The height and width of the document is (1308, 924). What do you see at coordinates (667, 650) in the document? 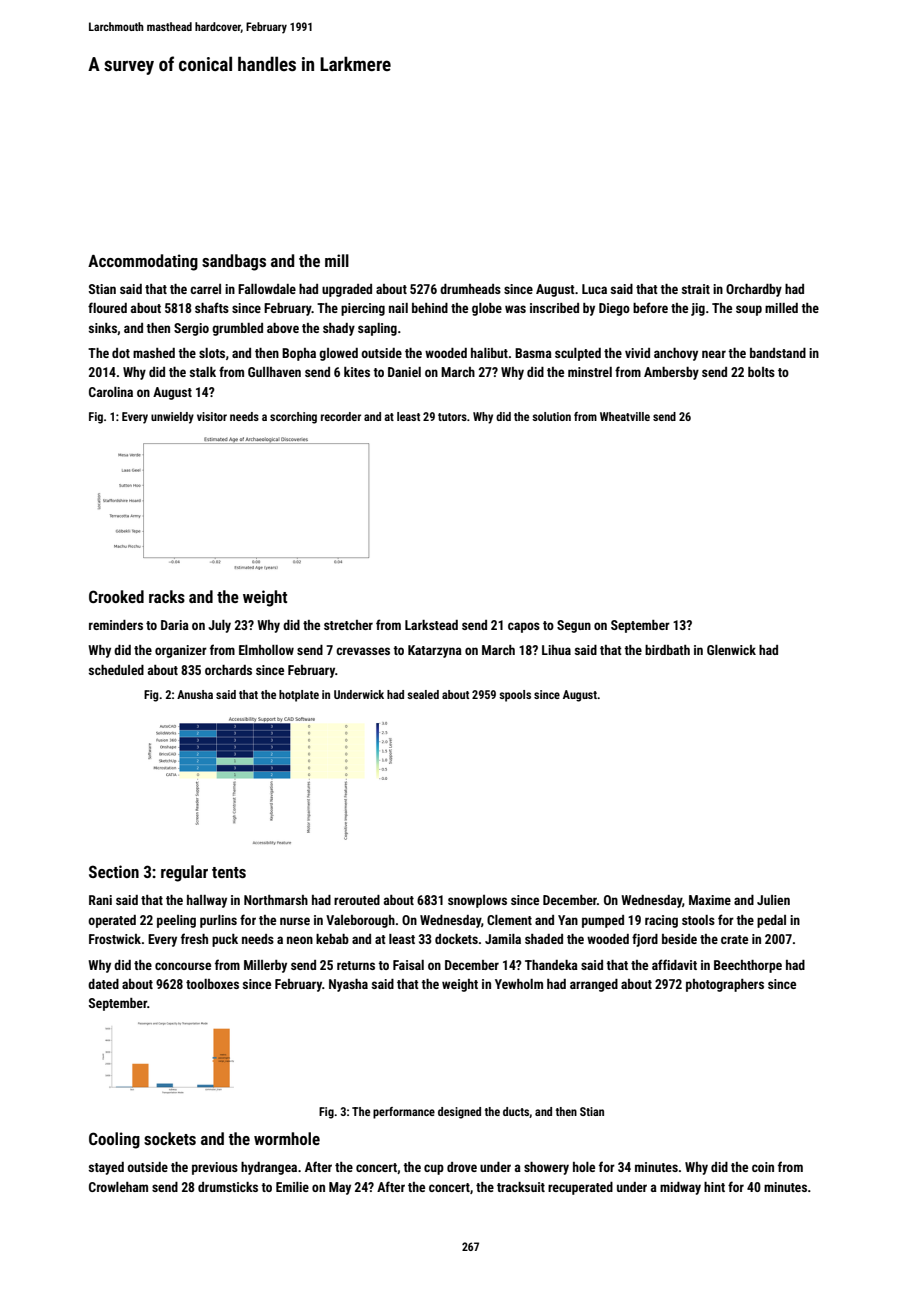
I see `birdbath` at bounding box center [667, 650].
